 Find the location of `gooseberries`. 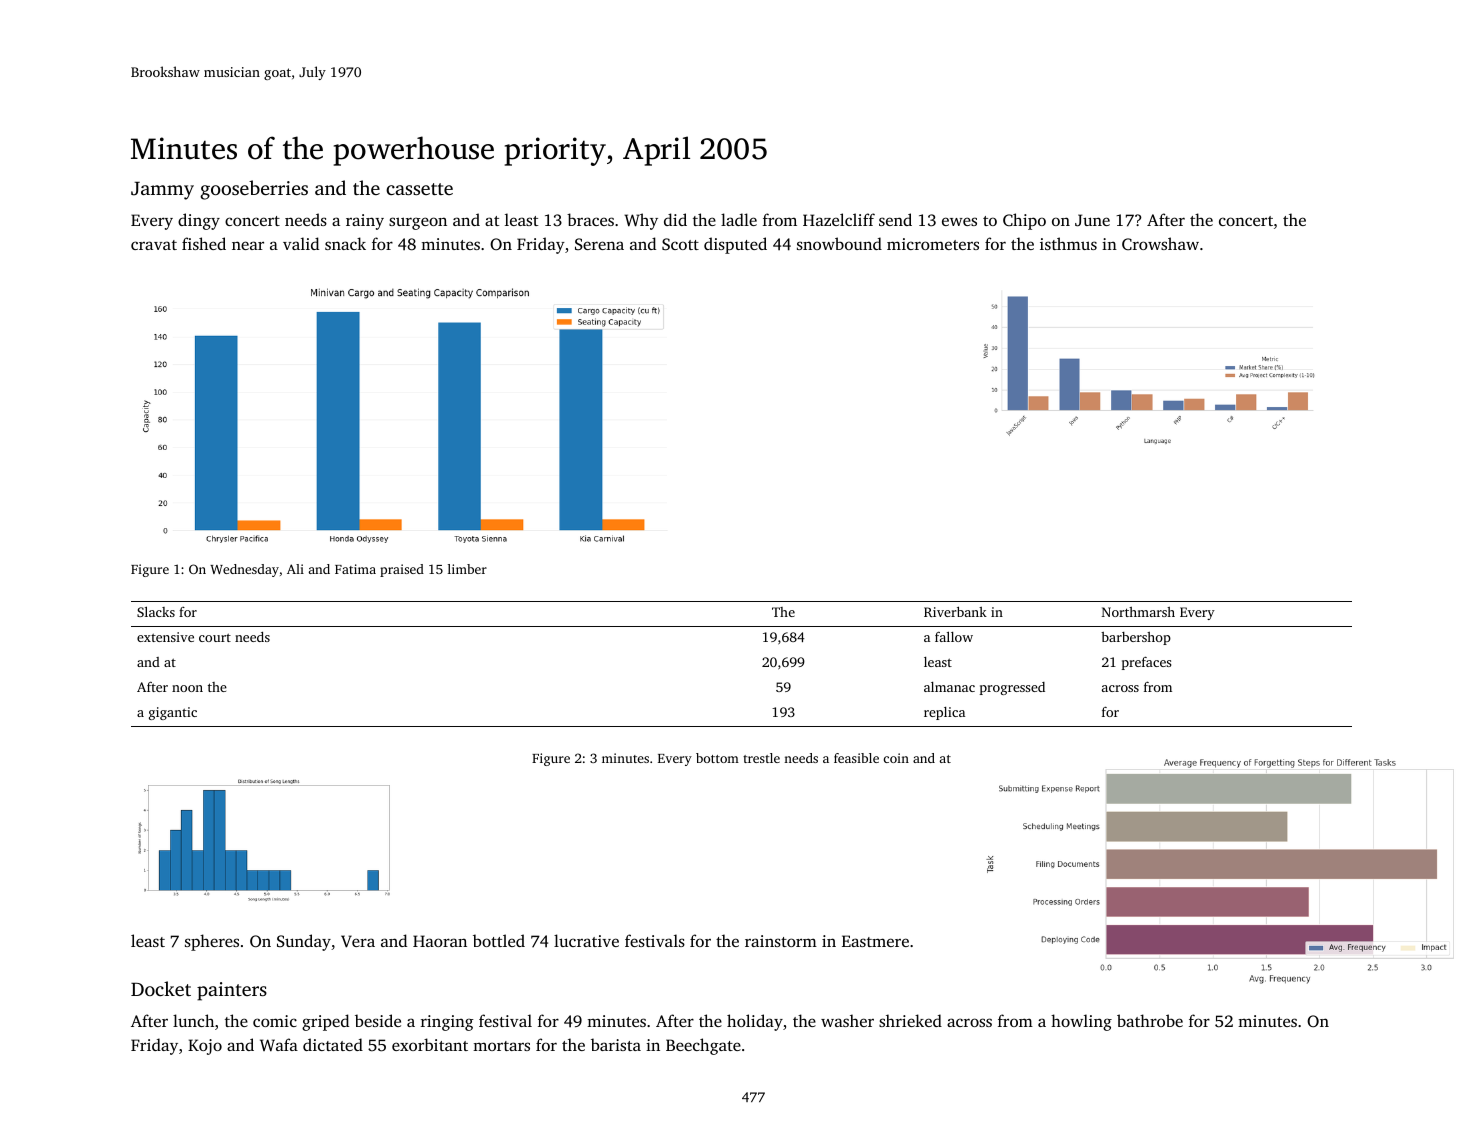

gooseberries is located at coordinates (254, 190).
